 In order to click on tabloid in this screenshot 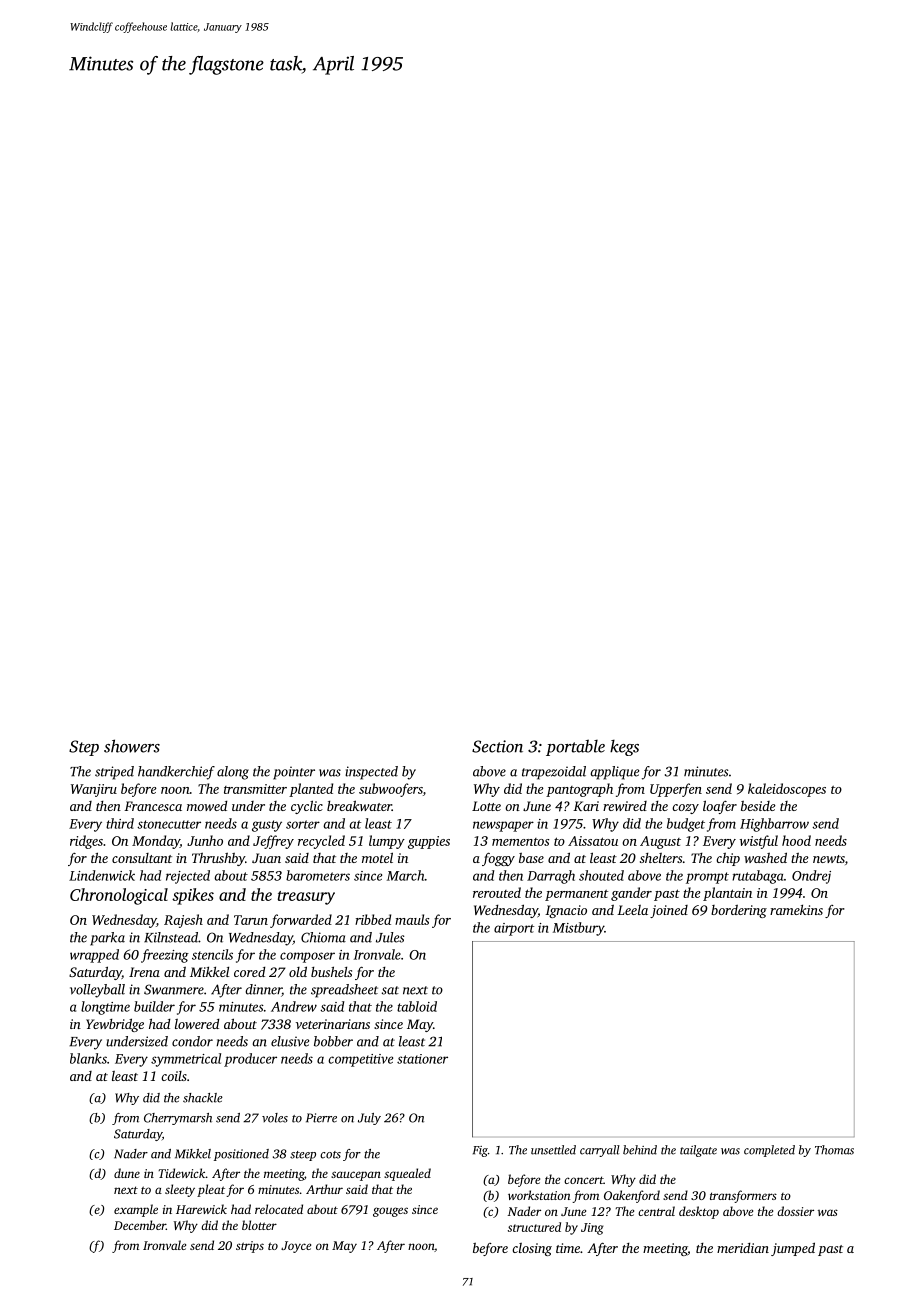, I will do `click(417, 1006)`.
